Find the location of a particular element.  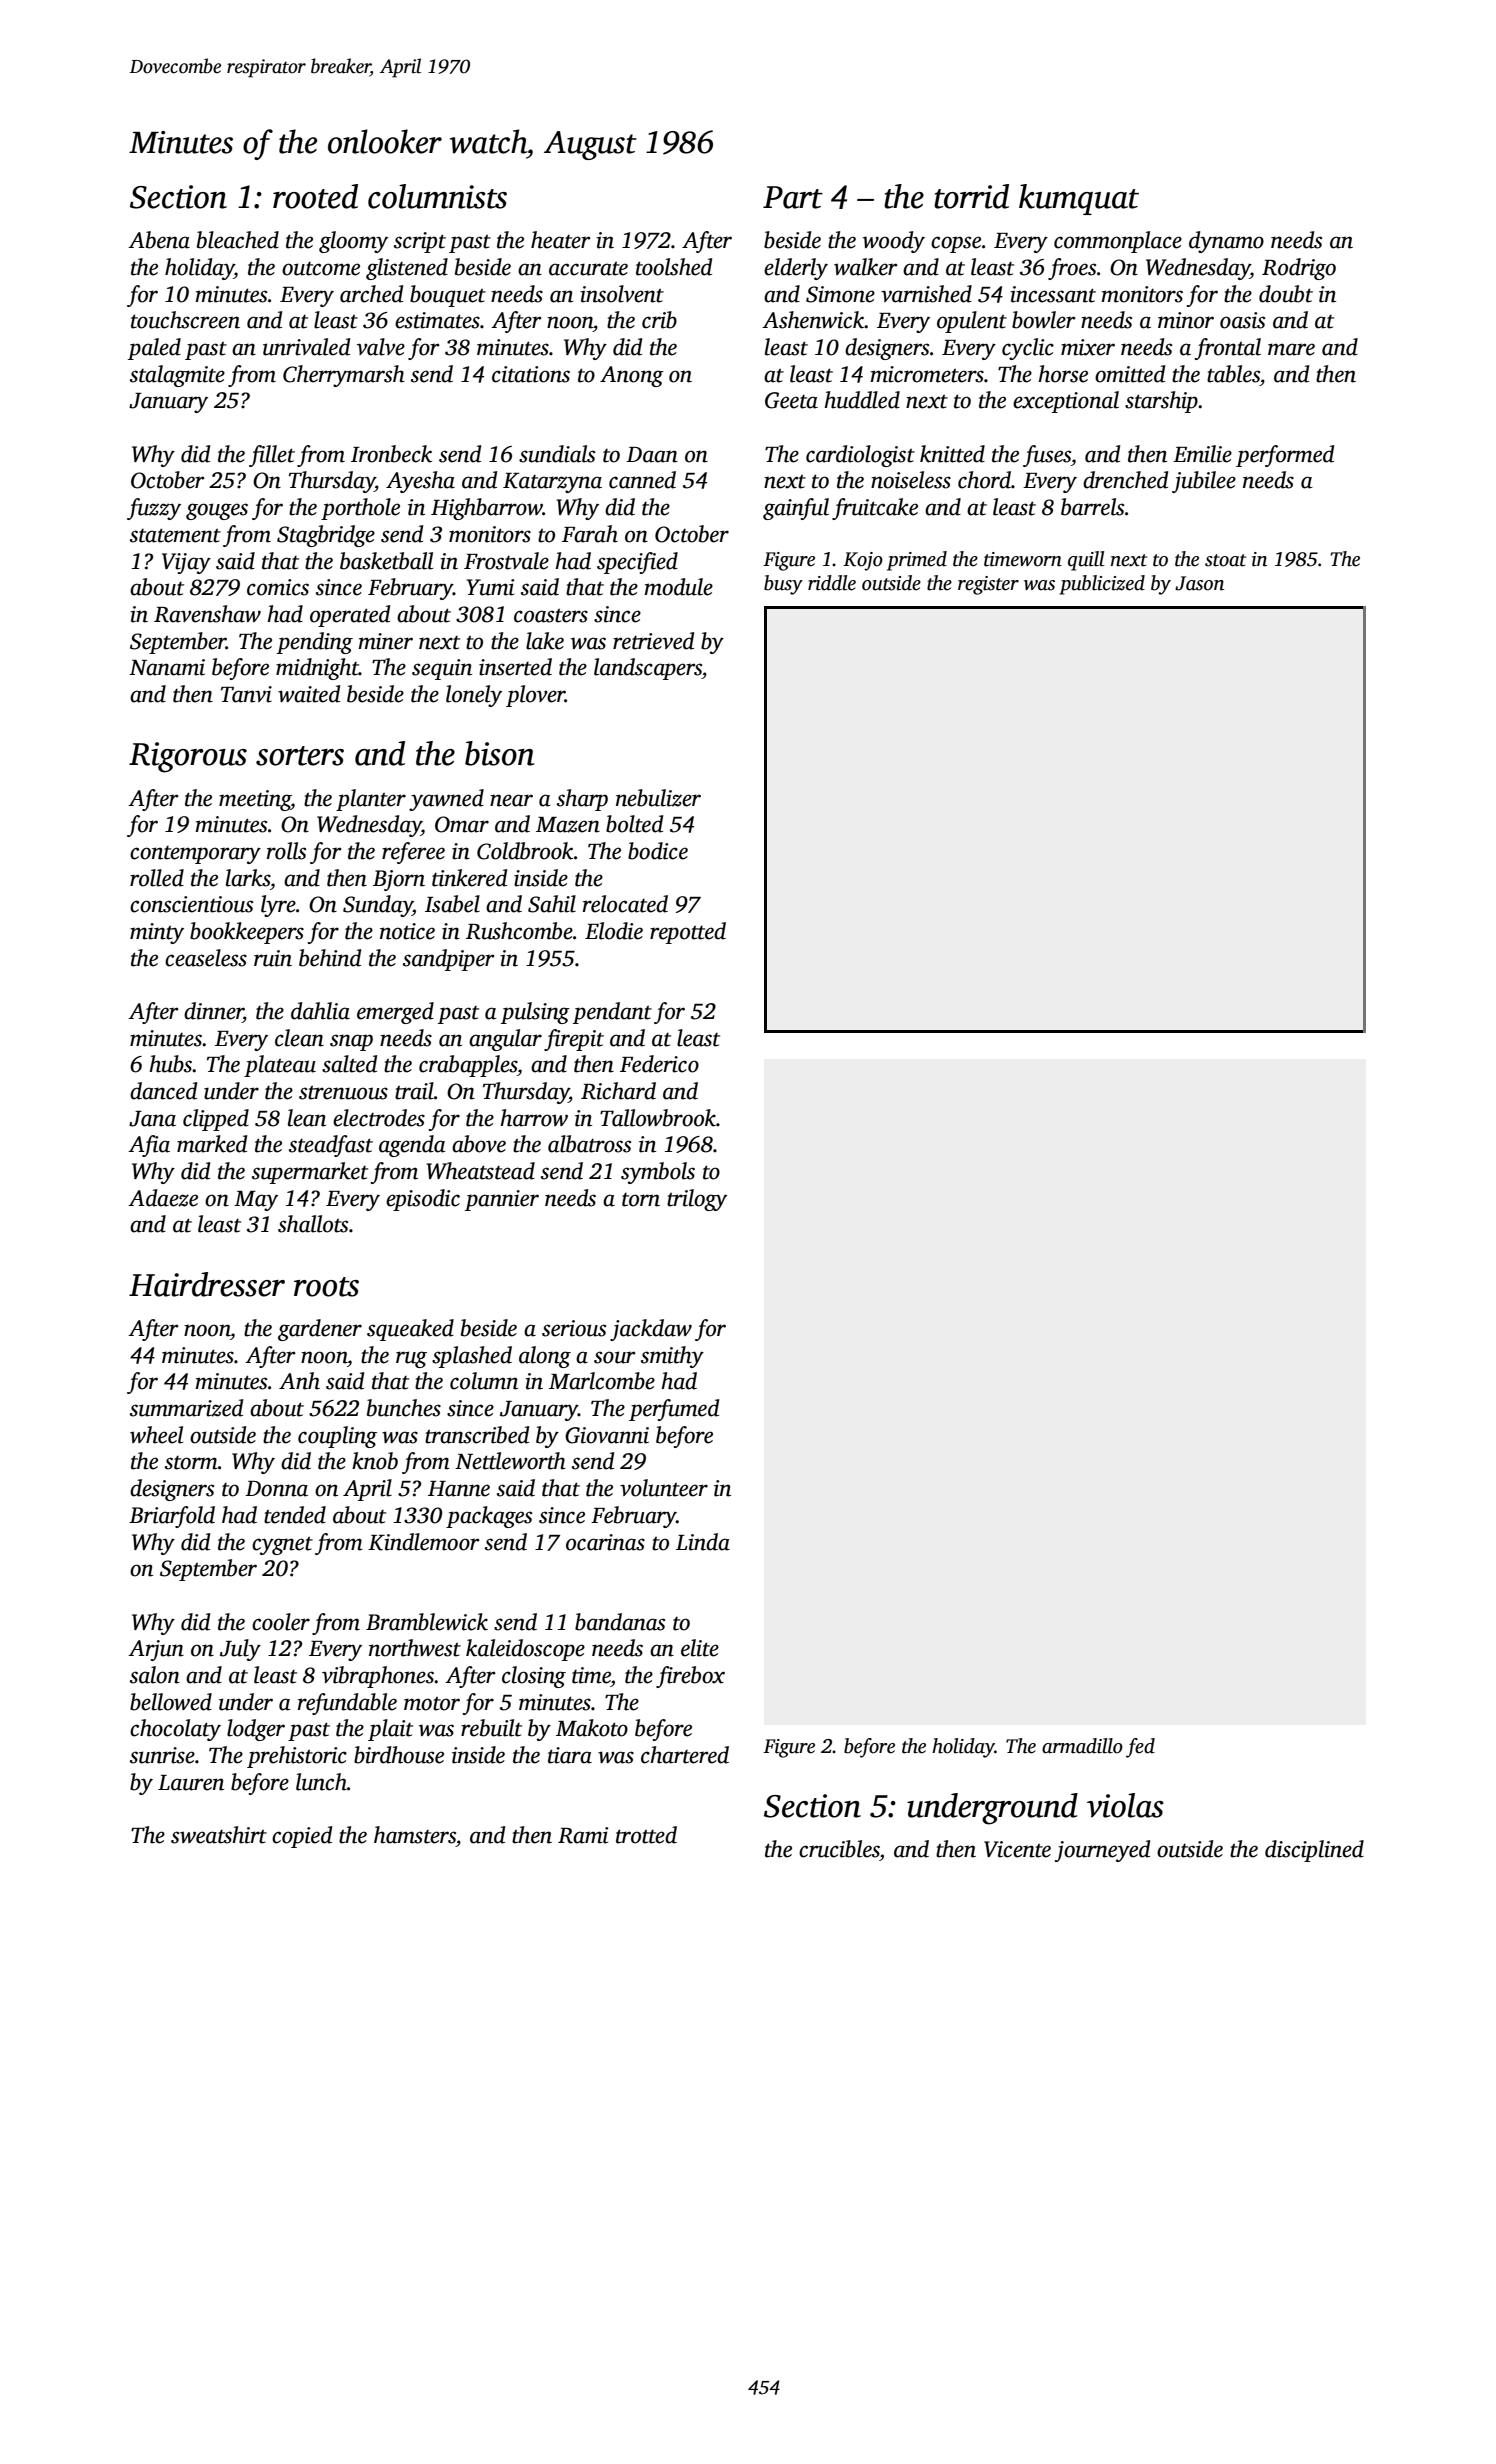

Elodie is located at coordinates (614, 931).
